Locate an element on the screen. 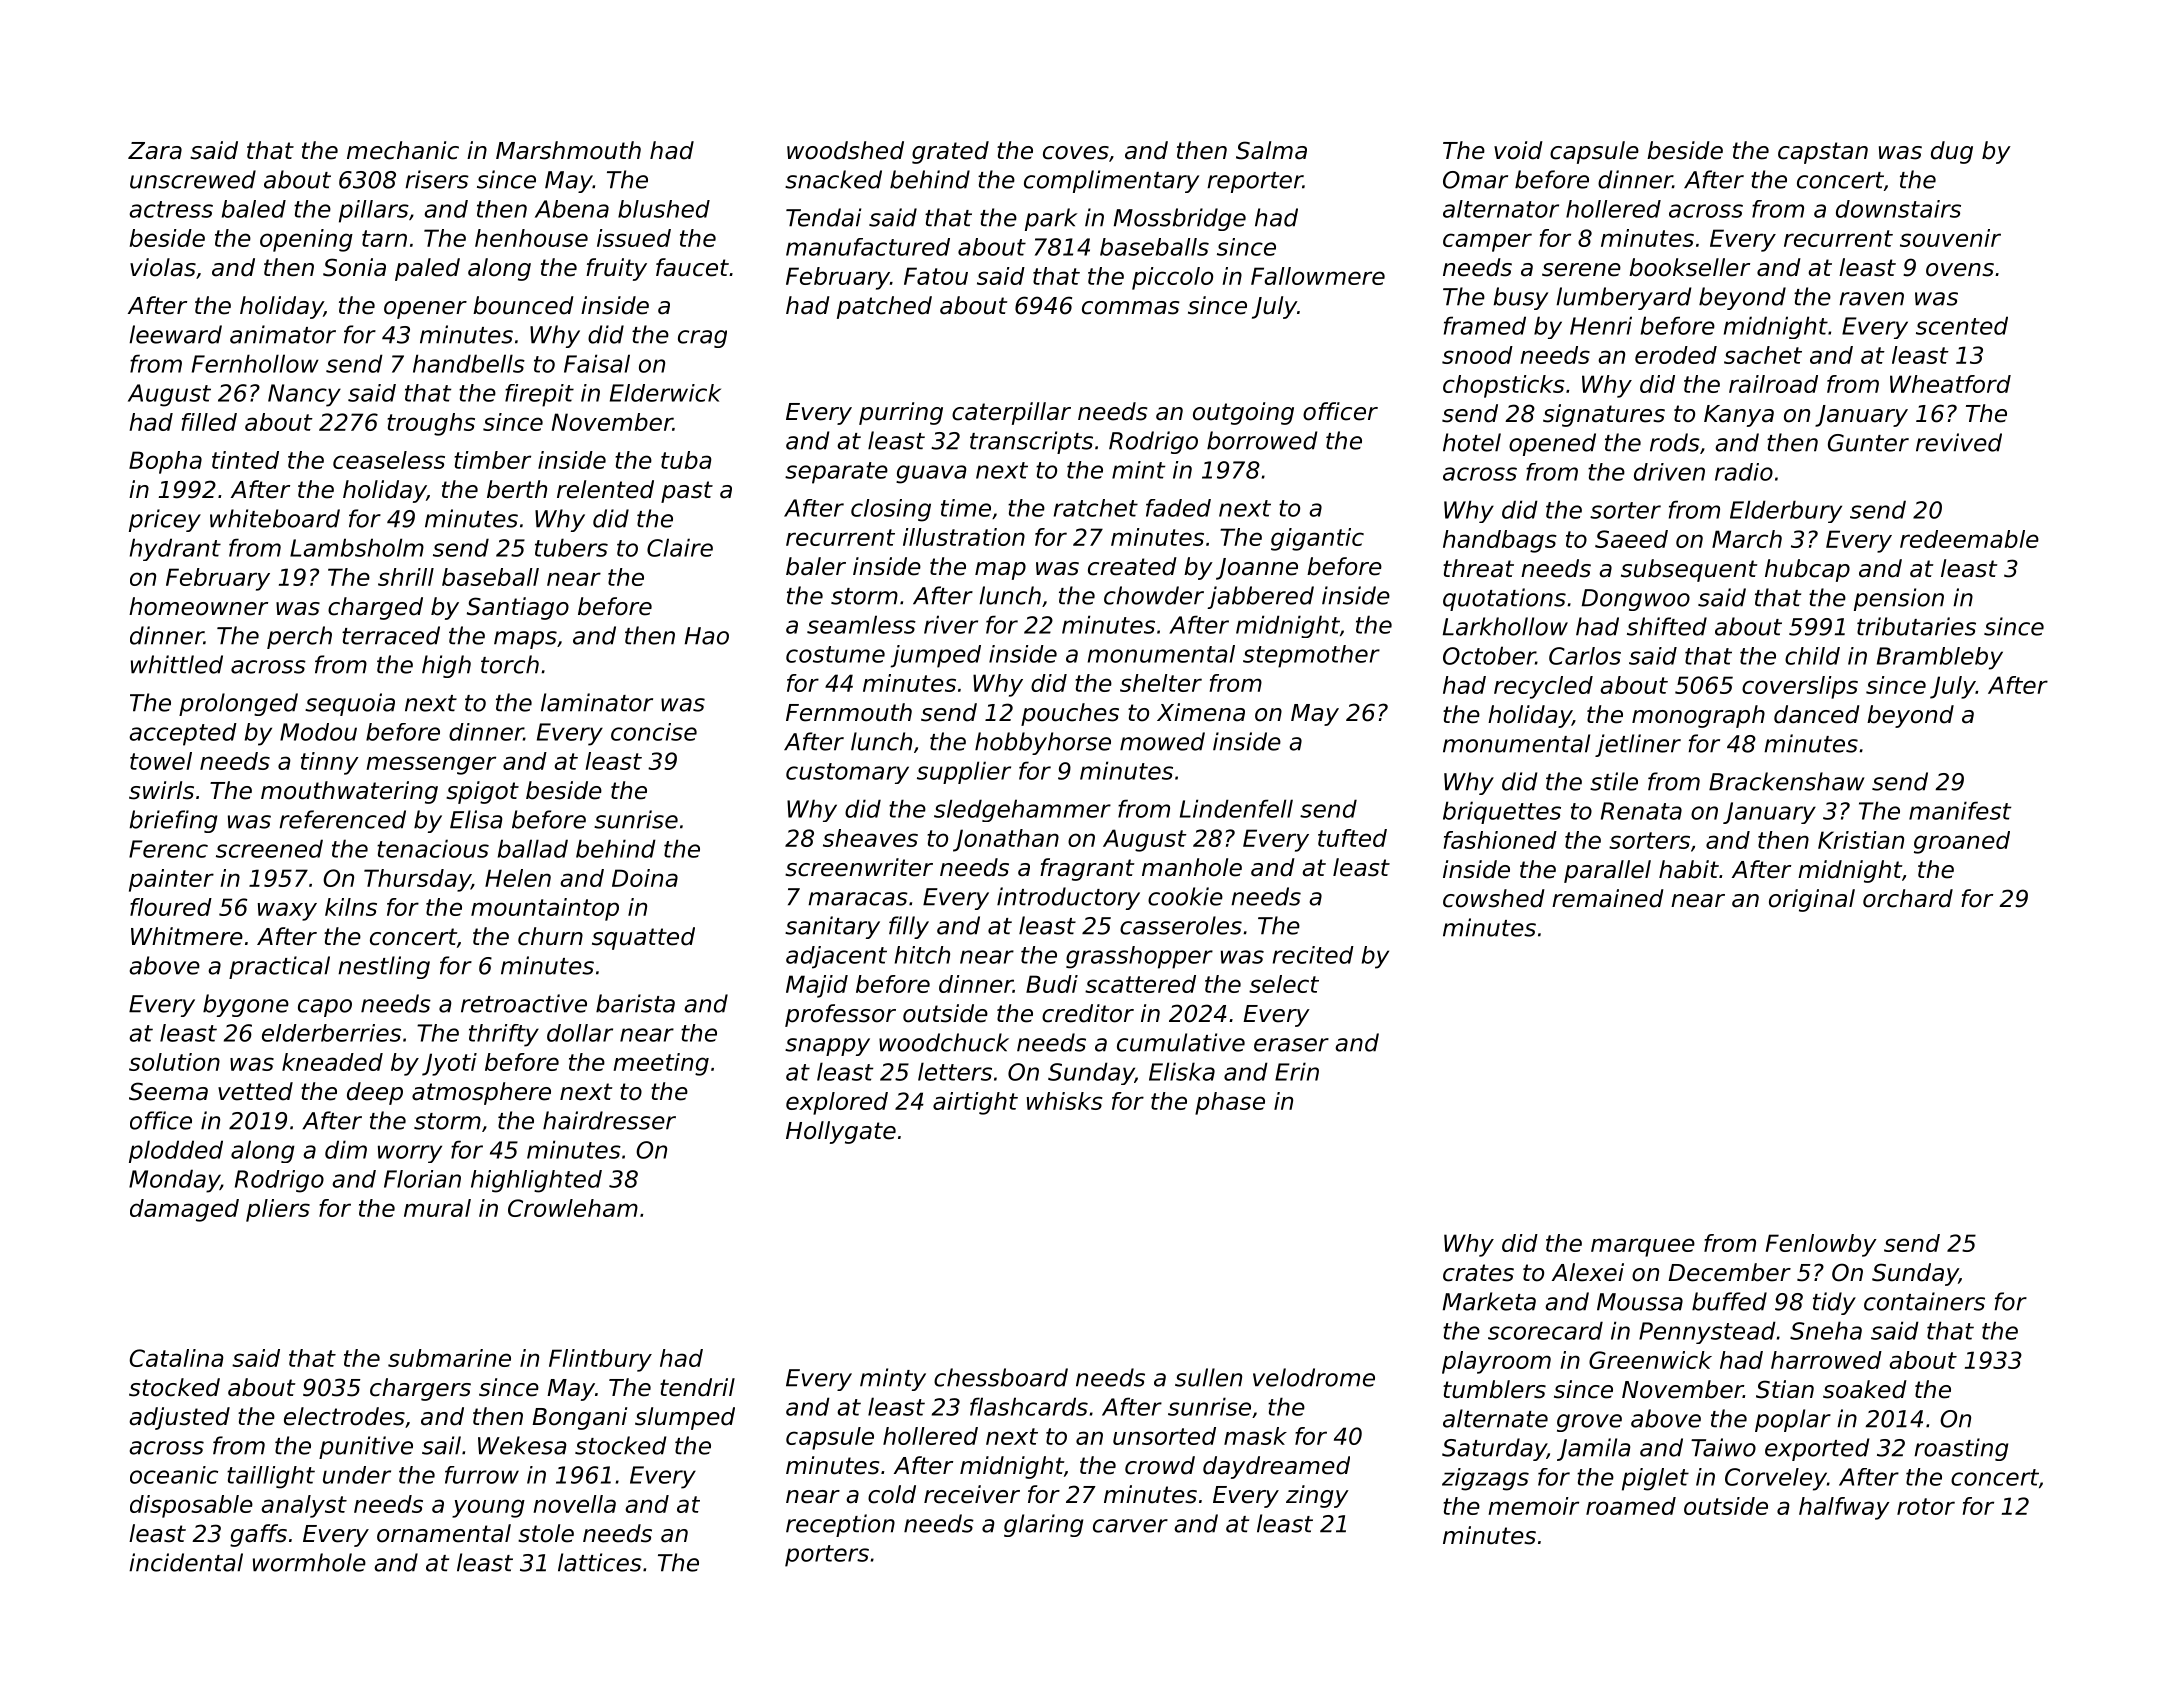 The image size is (2178, 1683). groaned is located at coordinates (1962, 842).
